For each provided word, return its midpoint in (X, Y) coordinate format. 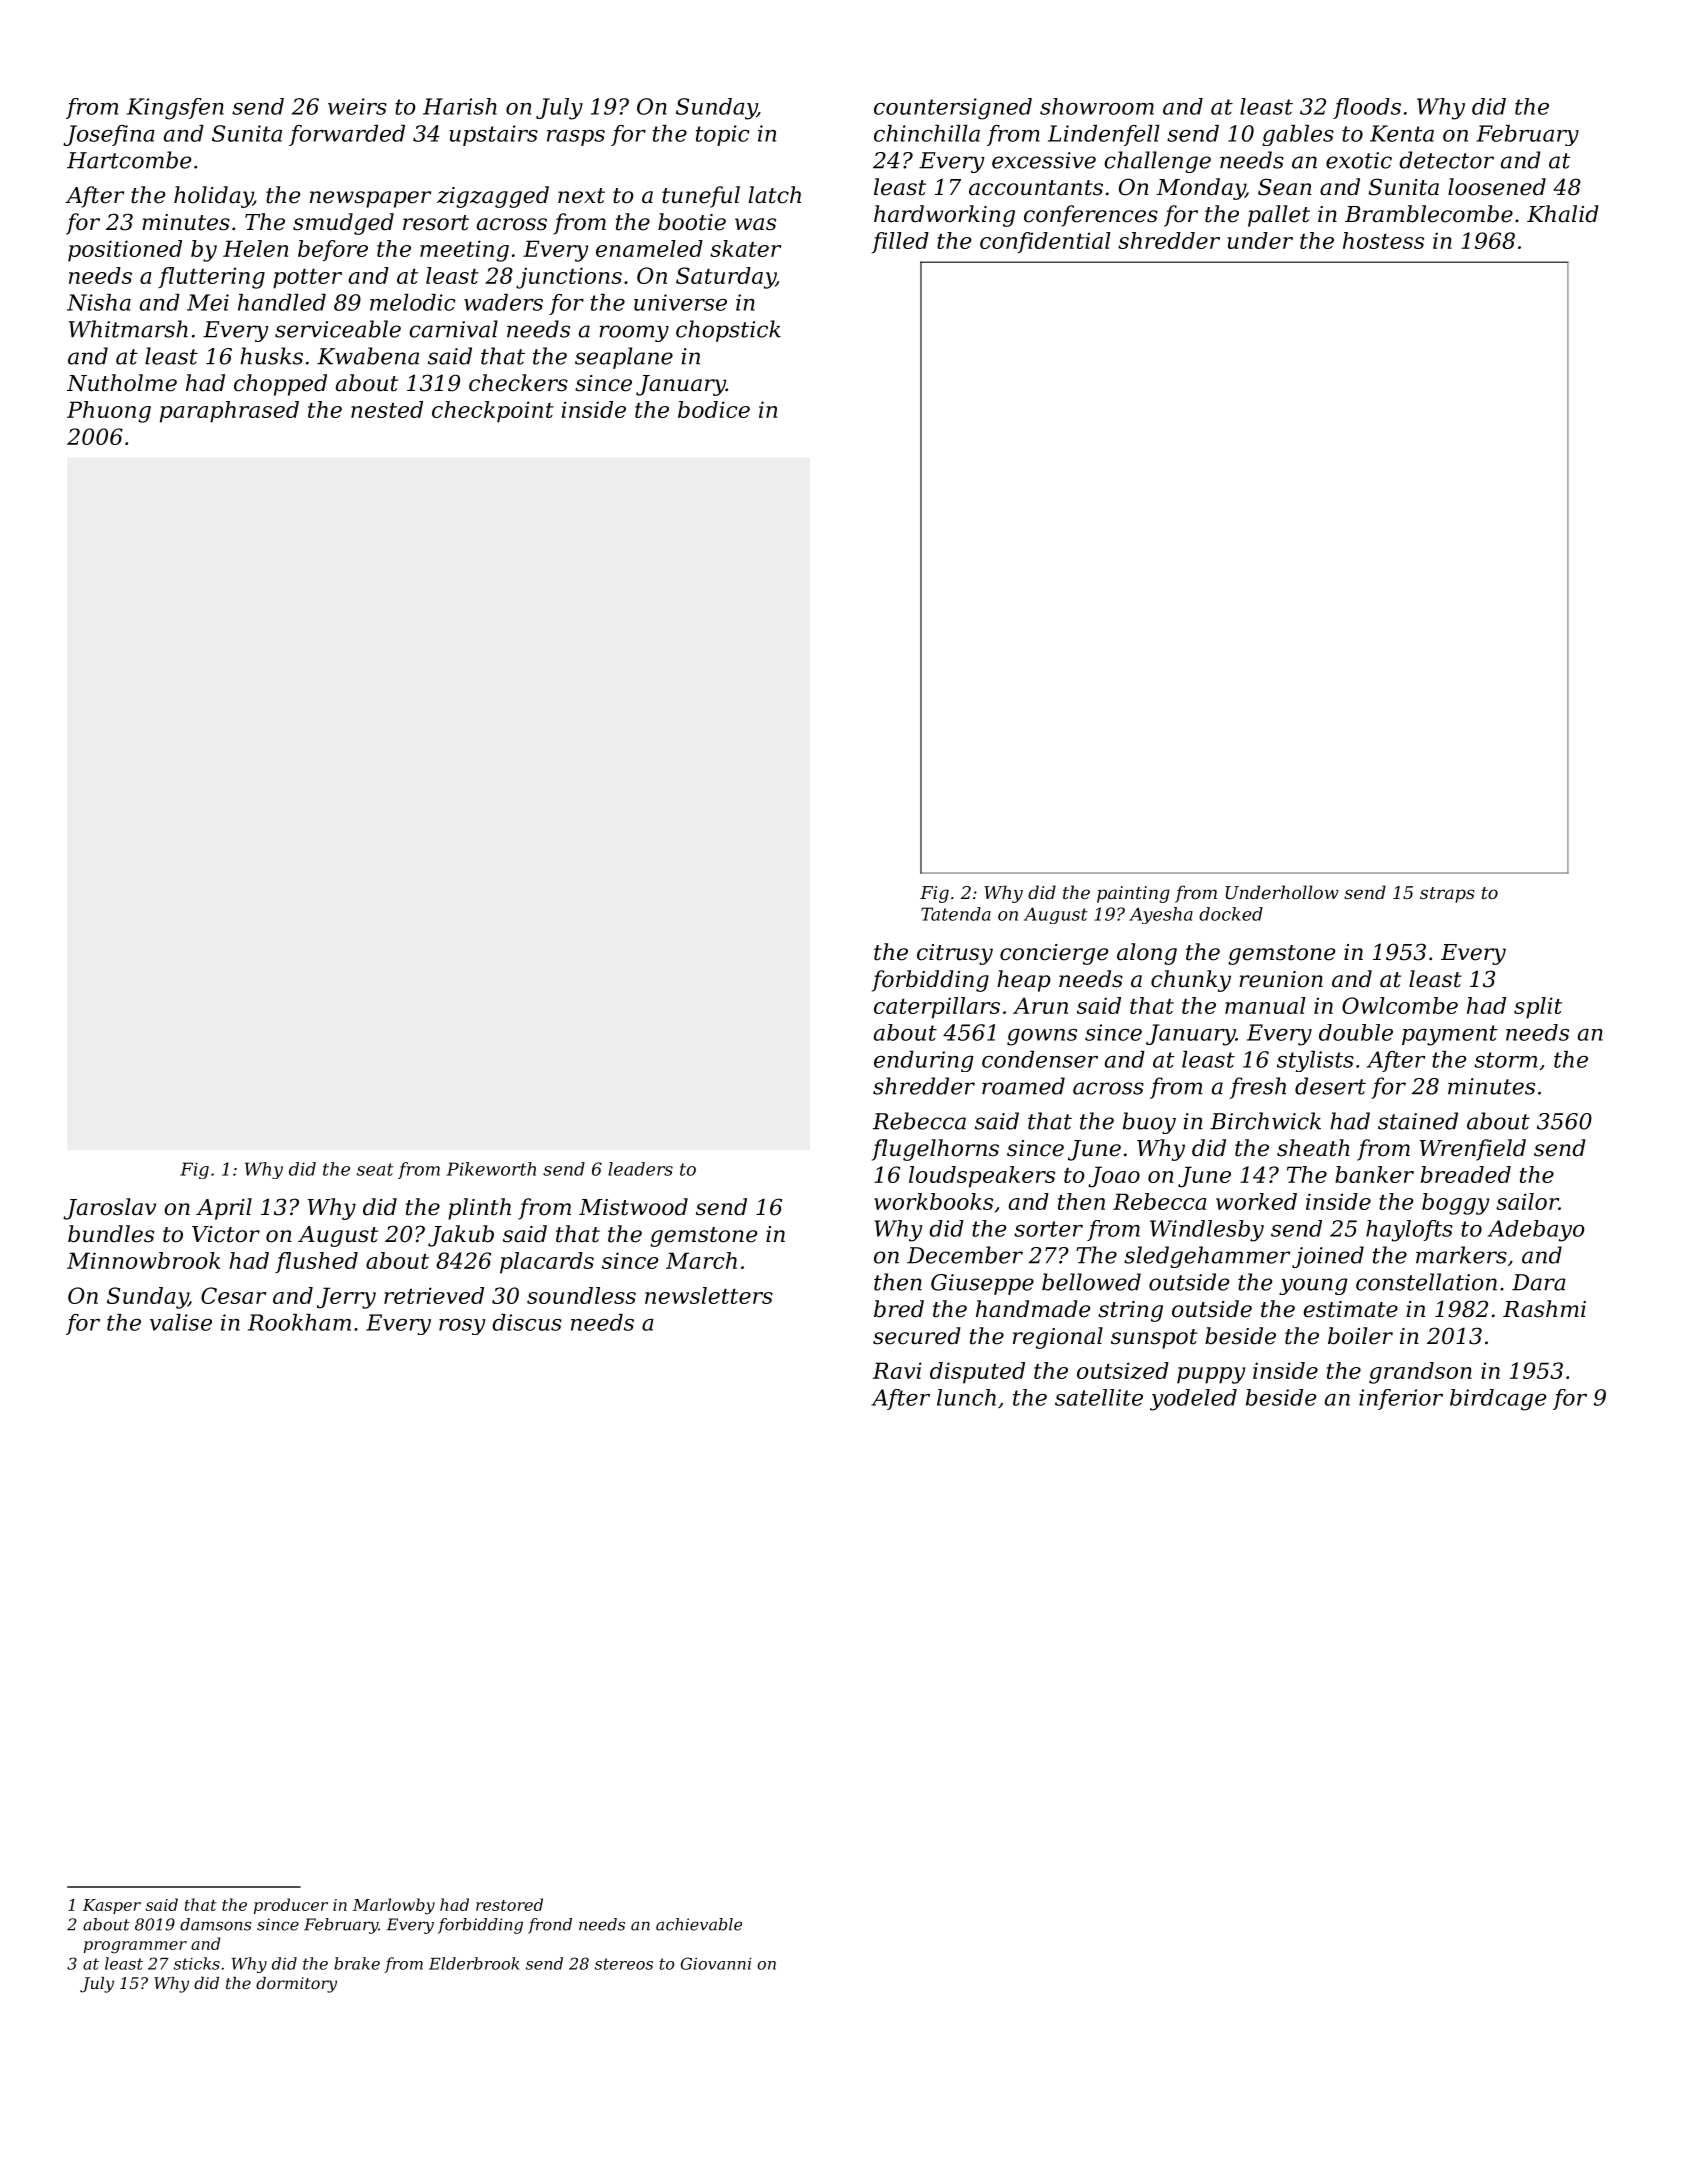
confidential (1045, 242)
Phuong (109, 412)
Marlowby (394, 1906)
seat (375, 1169)
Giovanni (716, 1963)
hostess (1383, 240)
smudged (343, 224)
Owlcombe (1400, 1005)
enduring (924, 1061)
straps (1447, 895)
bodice (714, 409)
